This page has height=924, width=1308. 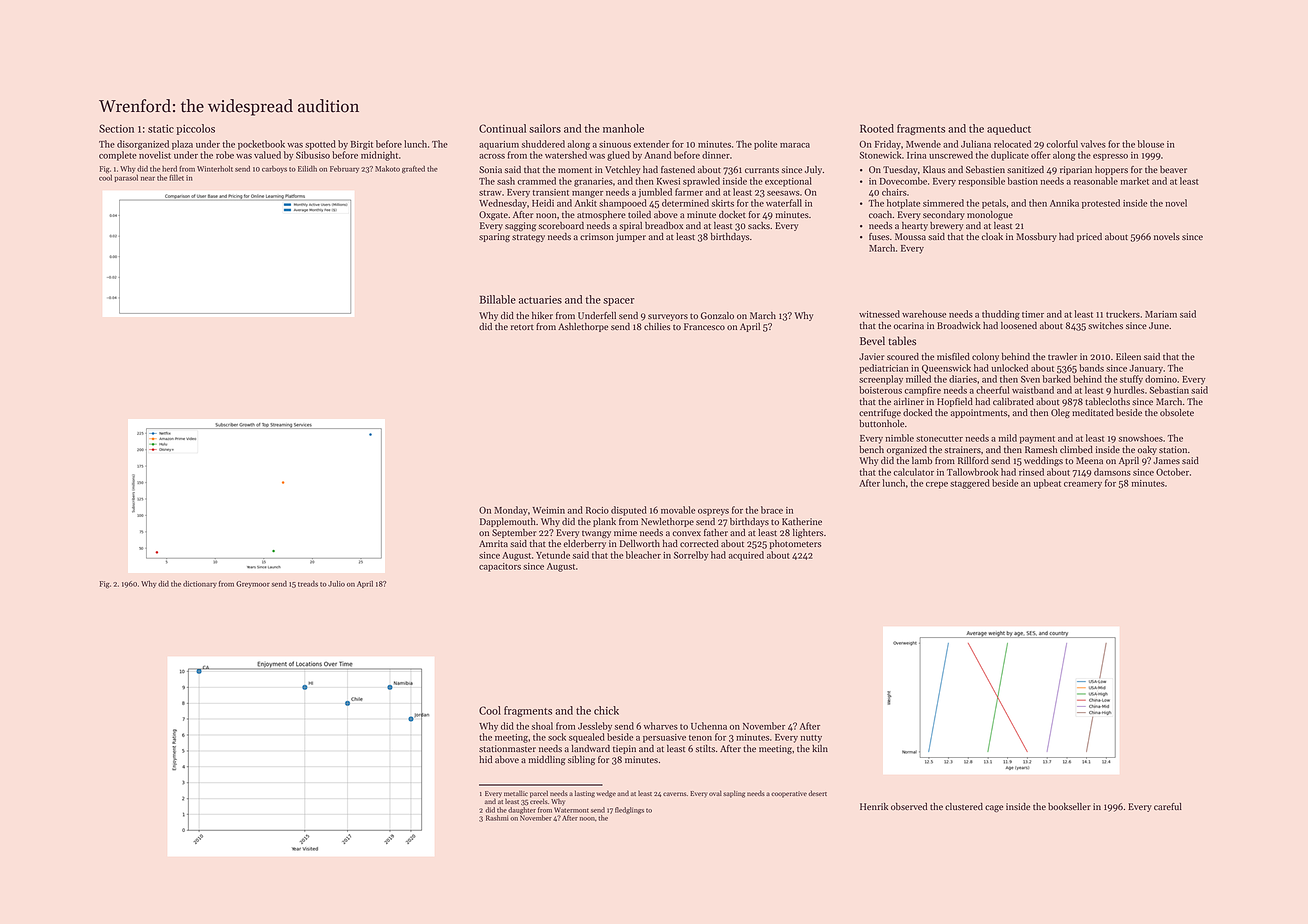 What do you see at coordinates (508, 522) in the page?
I see `Dapplemouth` at bounding box center [508, 522].
